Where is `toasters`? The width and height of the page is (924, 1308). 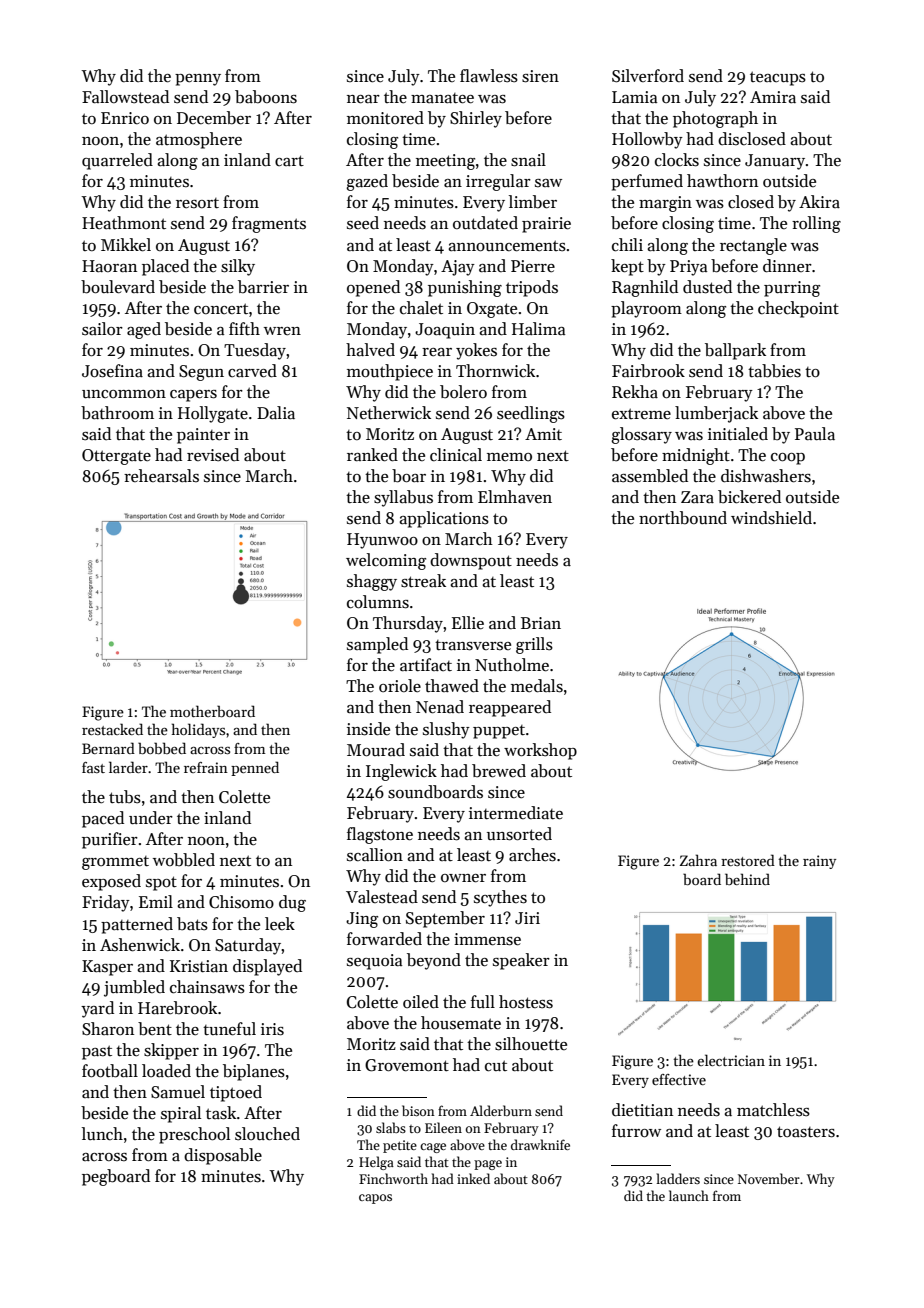 toasters is located at coordinates (806, 1132).
